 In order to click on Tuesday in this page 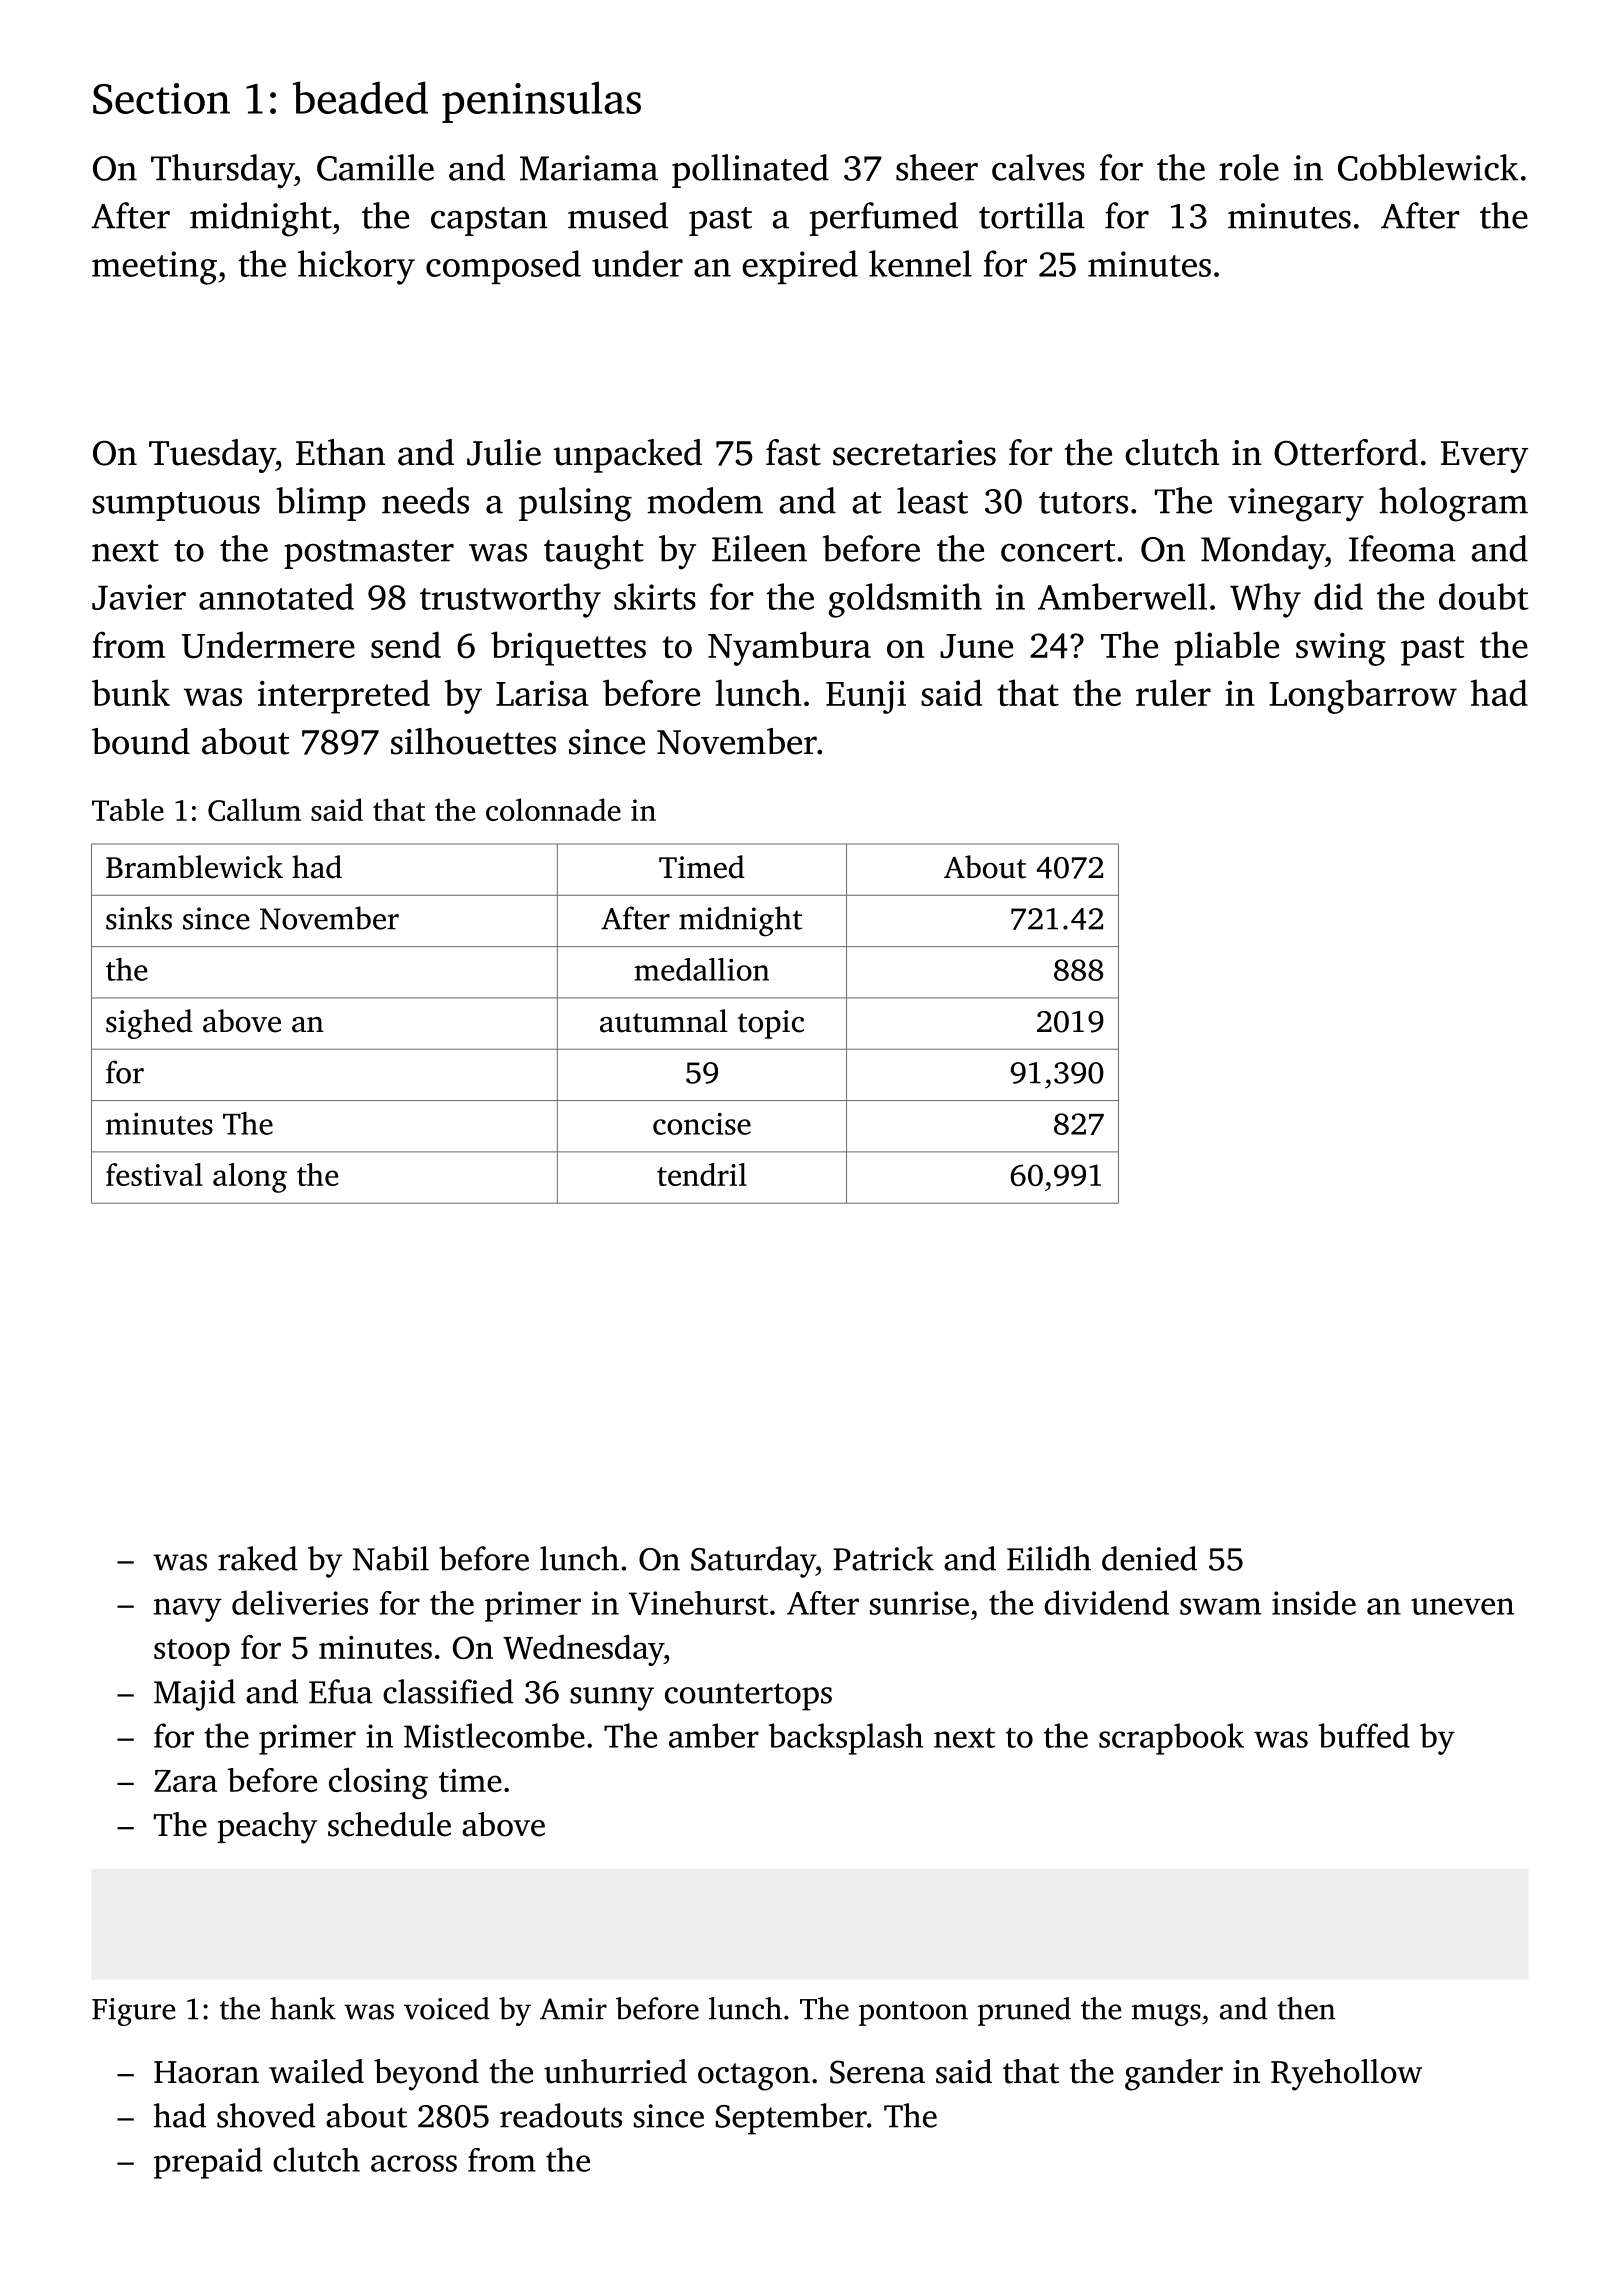, I will do `click(212, 456)`.
